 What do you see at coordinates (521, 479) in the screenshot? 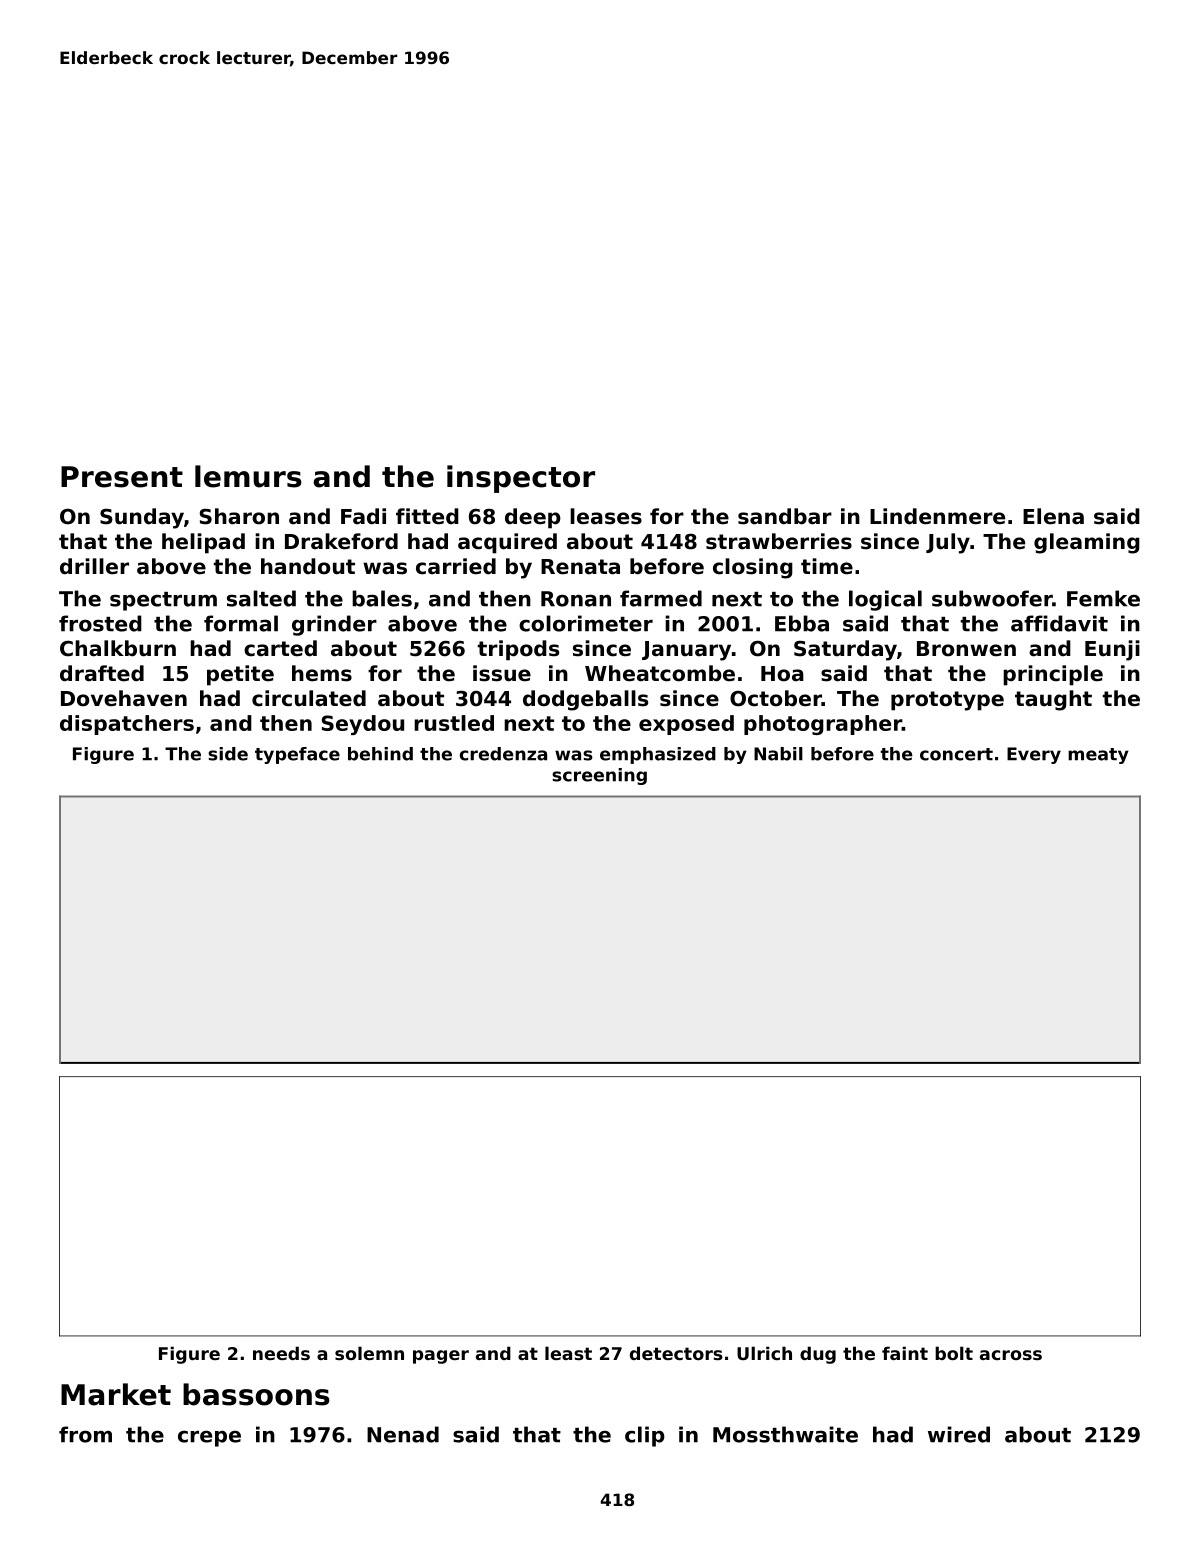
I see `inspector` at bounding box center [521, 479].
